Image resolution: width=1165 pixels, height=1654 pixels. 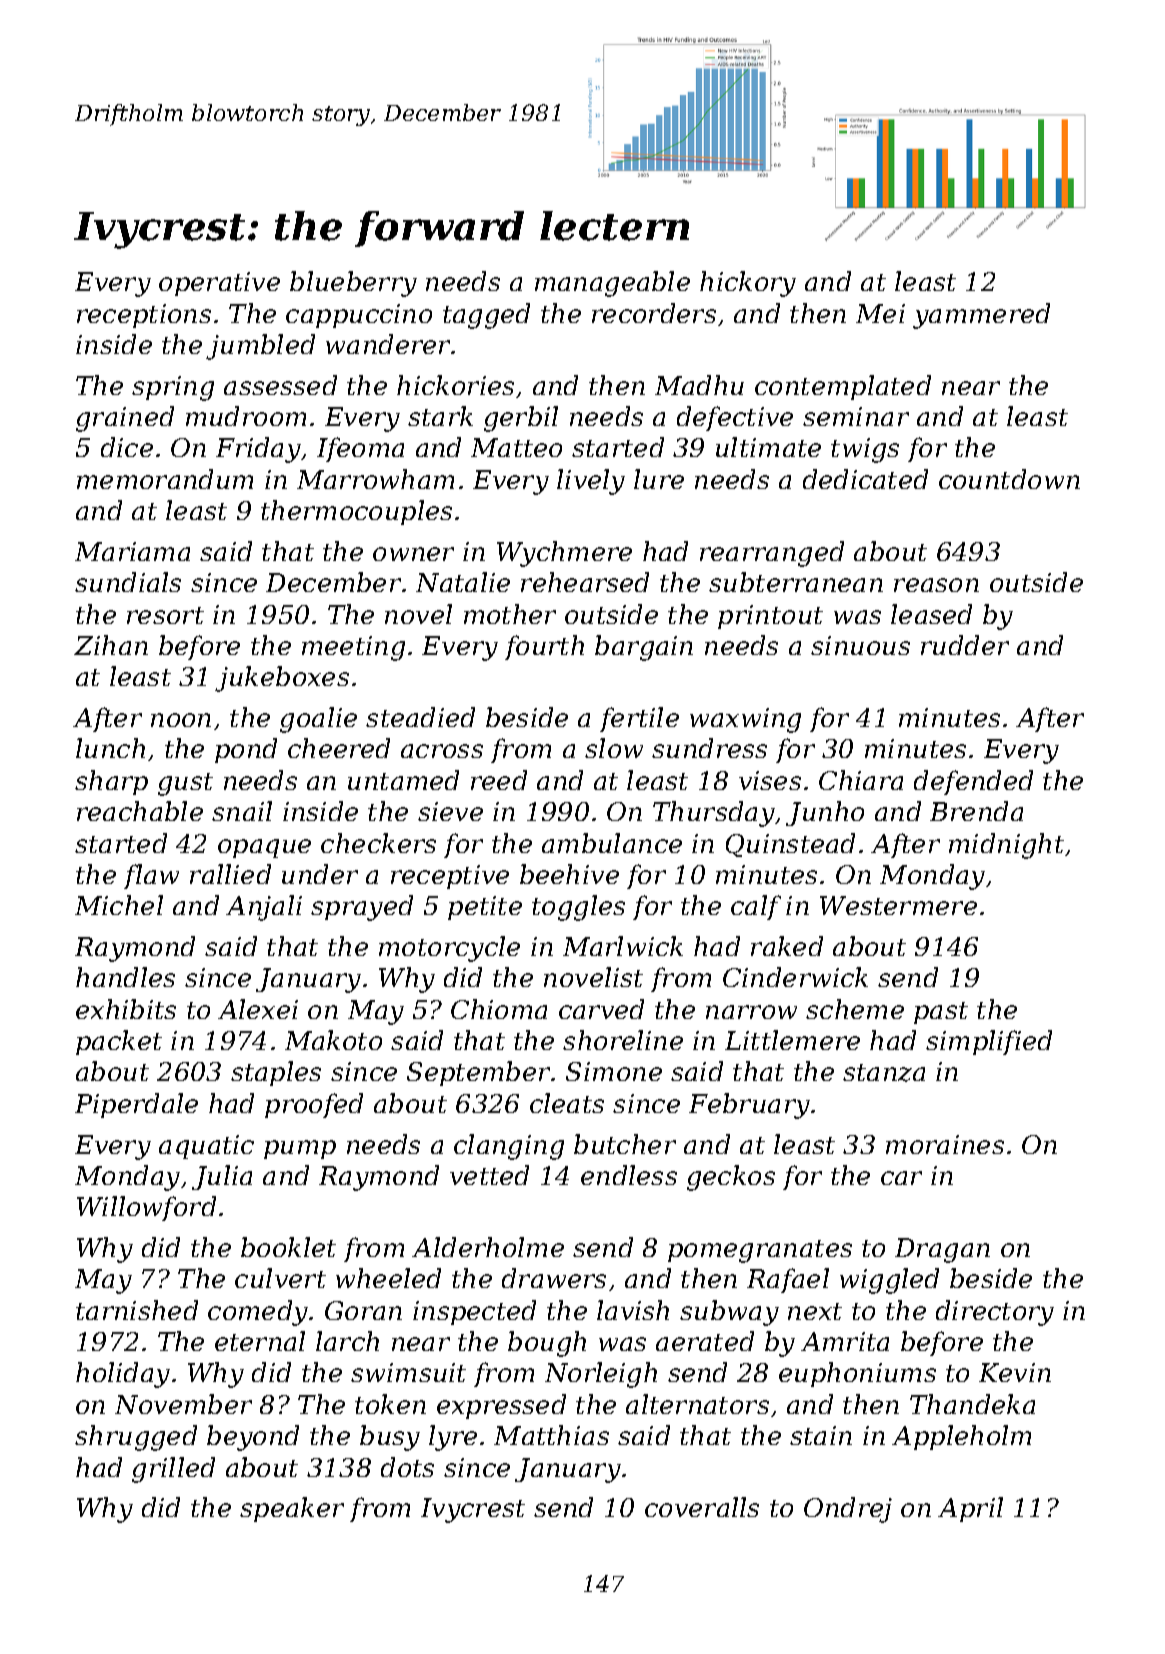 I want to click on Chioma, so click(x=499, y=1009).
